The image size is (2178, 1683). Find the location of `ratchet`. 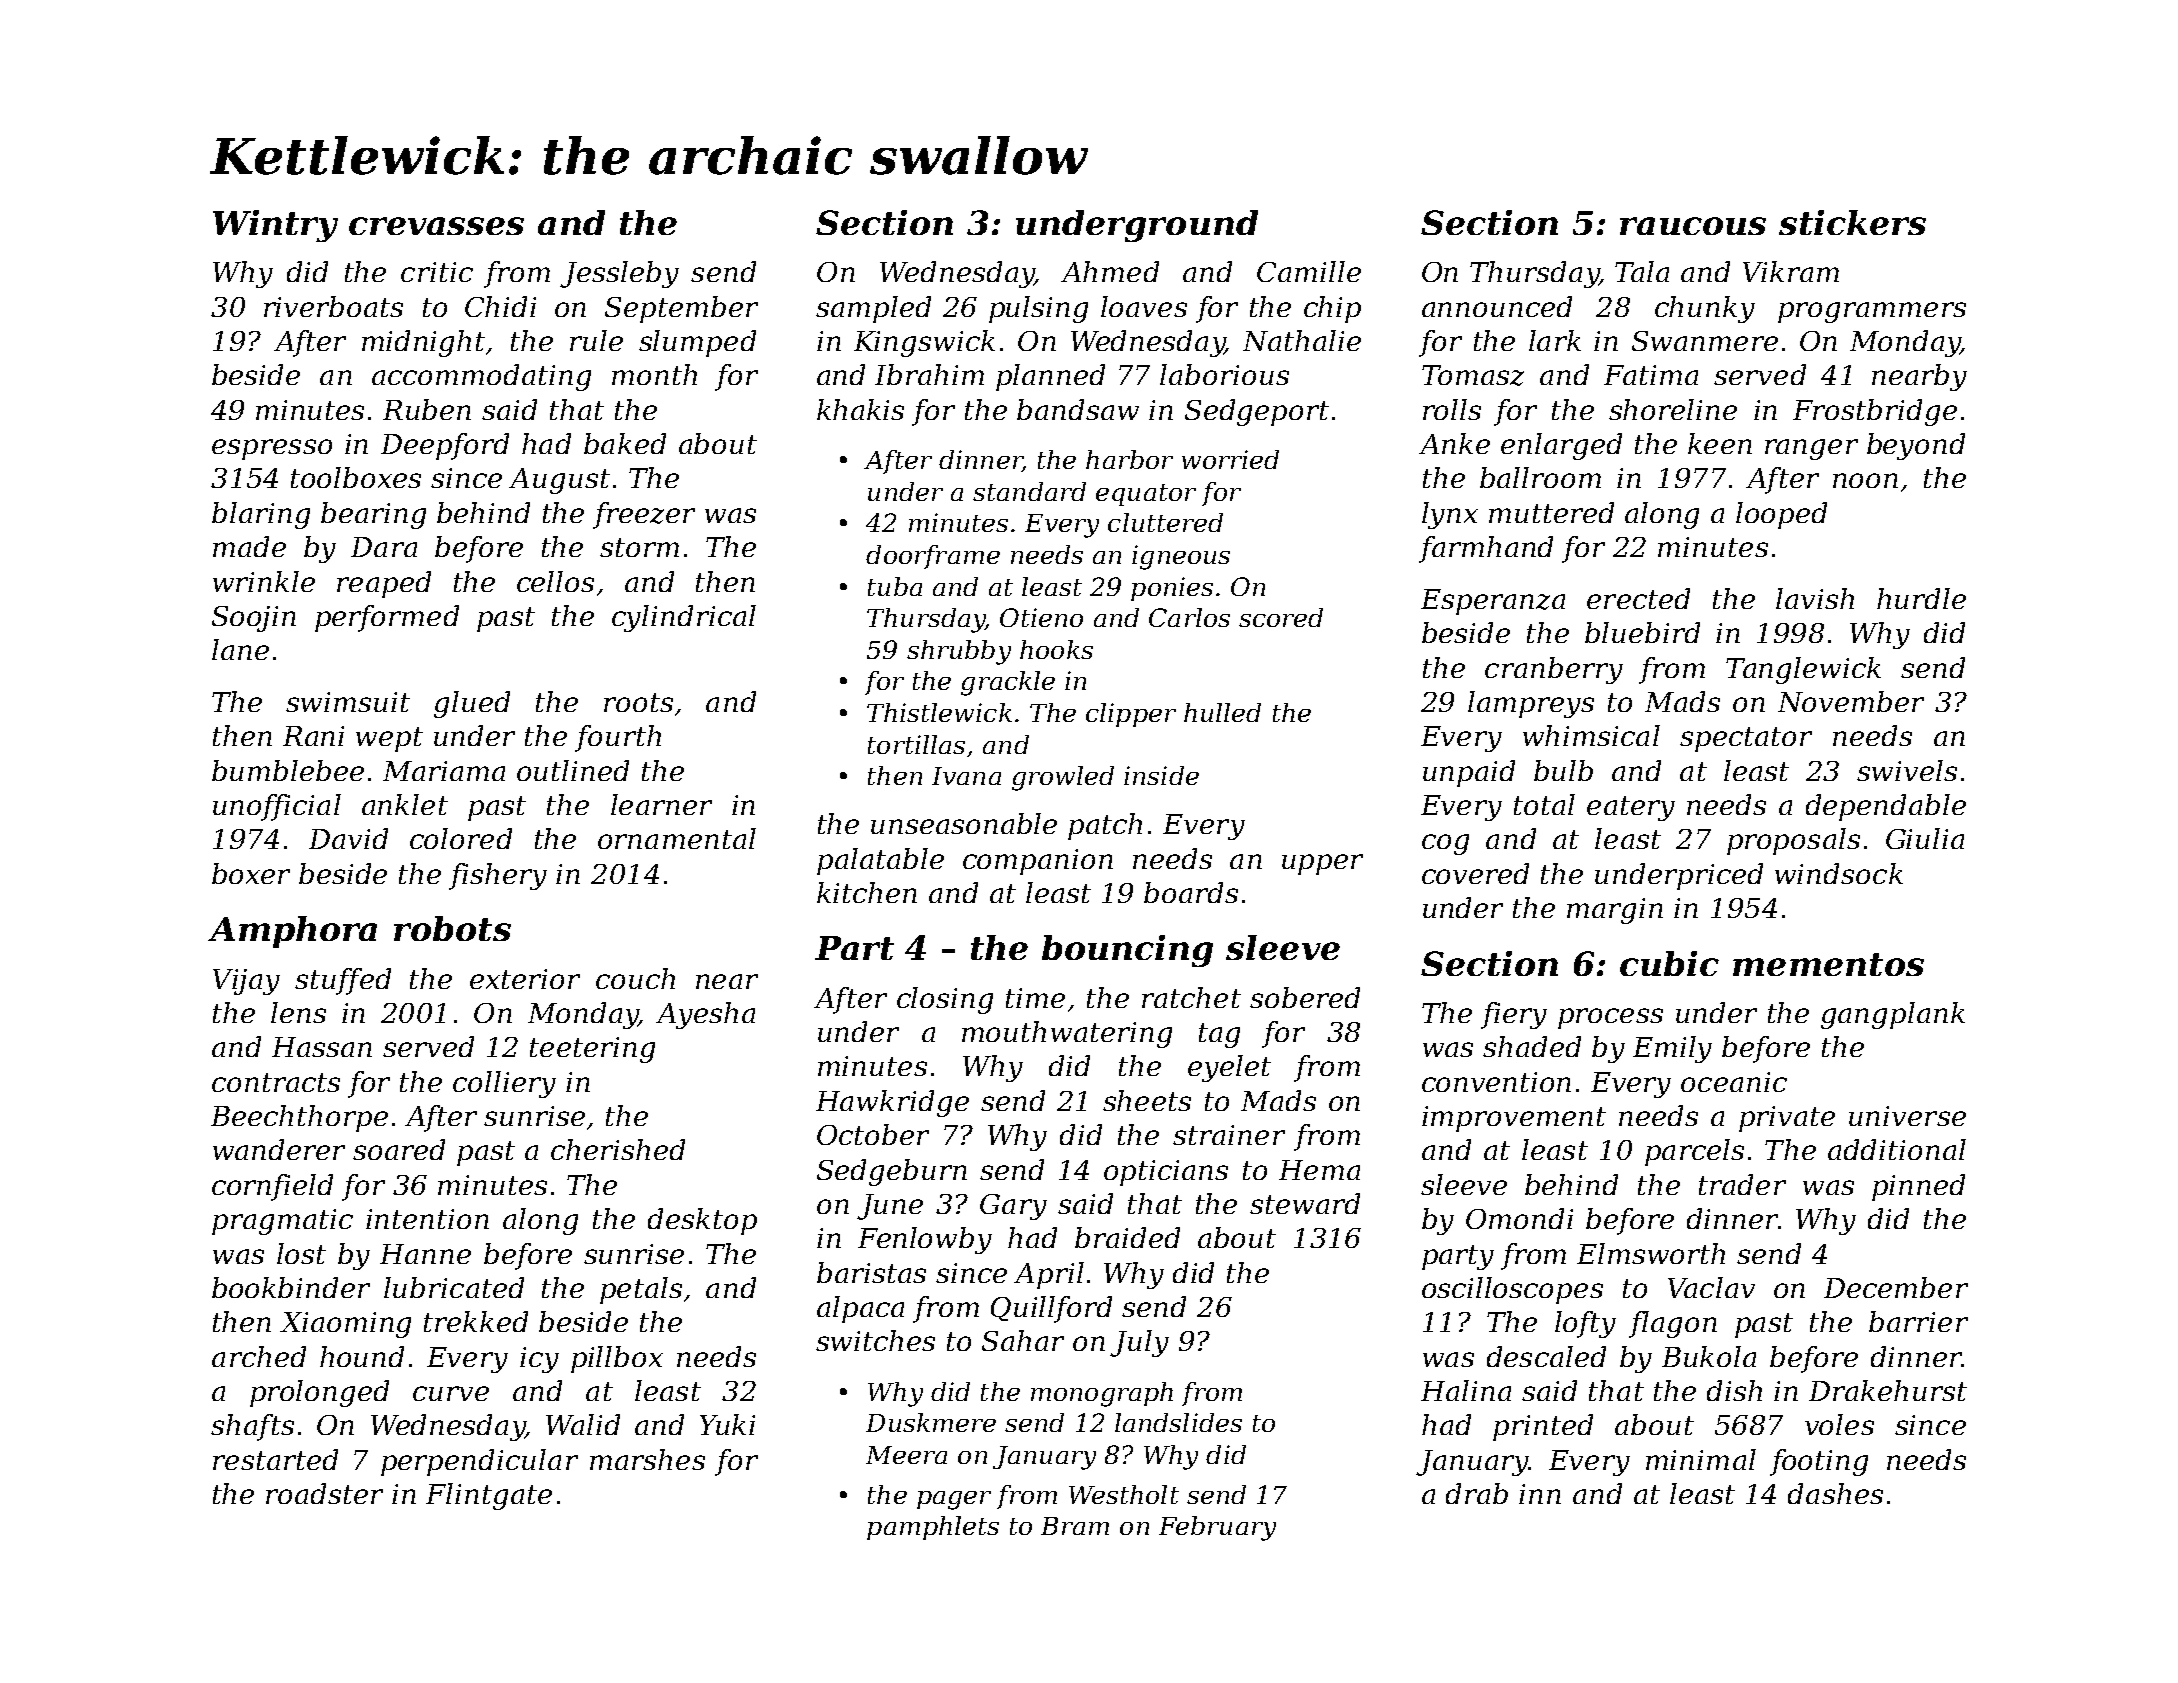

ratchet is located at coordinates (1191, 997).
